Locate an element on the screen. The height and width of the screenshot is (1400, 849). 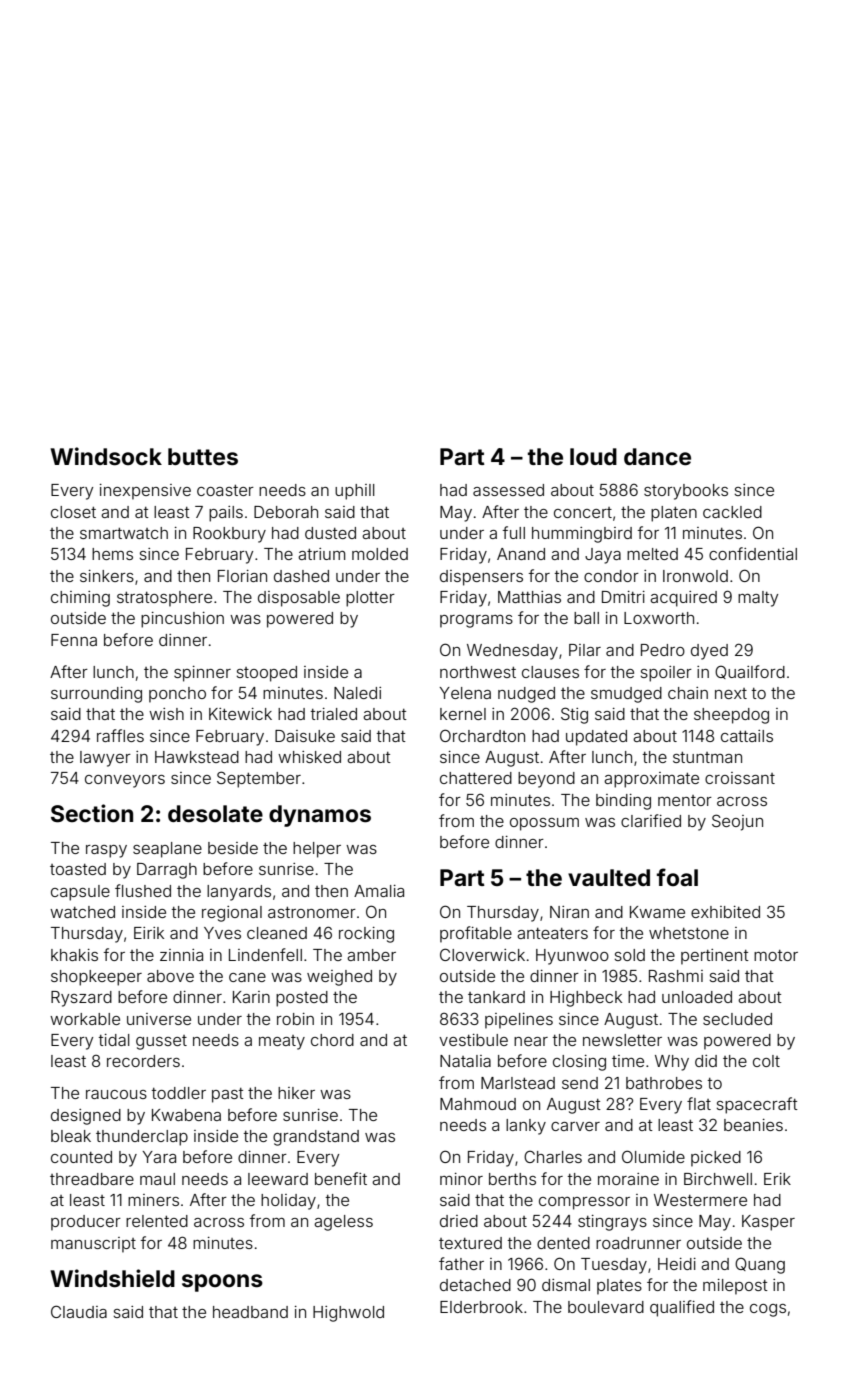
molded is located at coordinates (380, 554).
